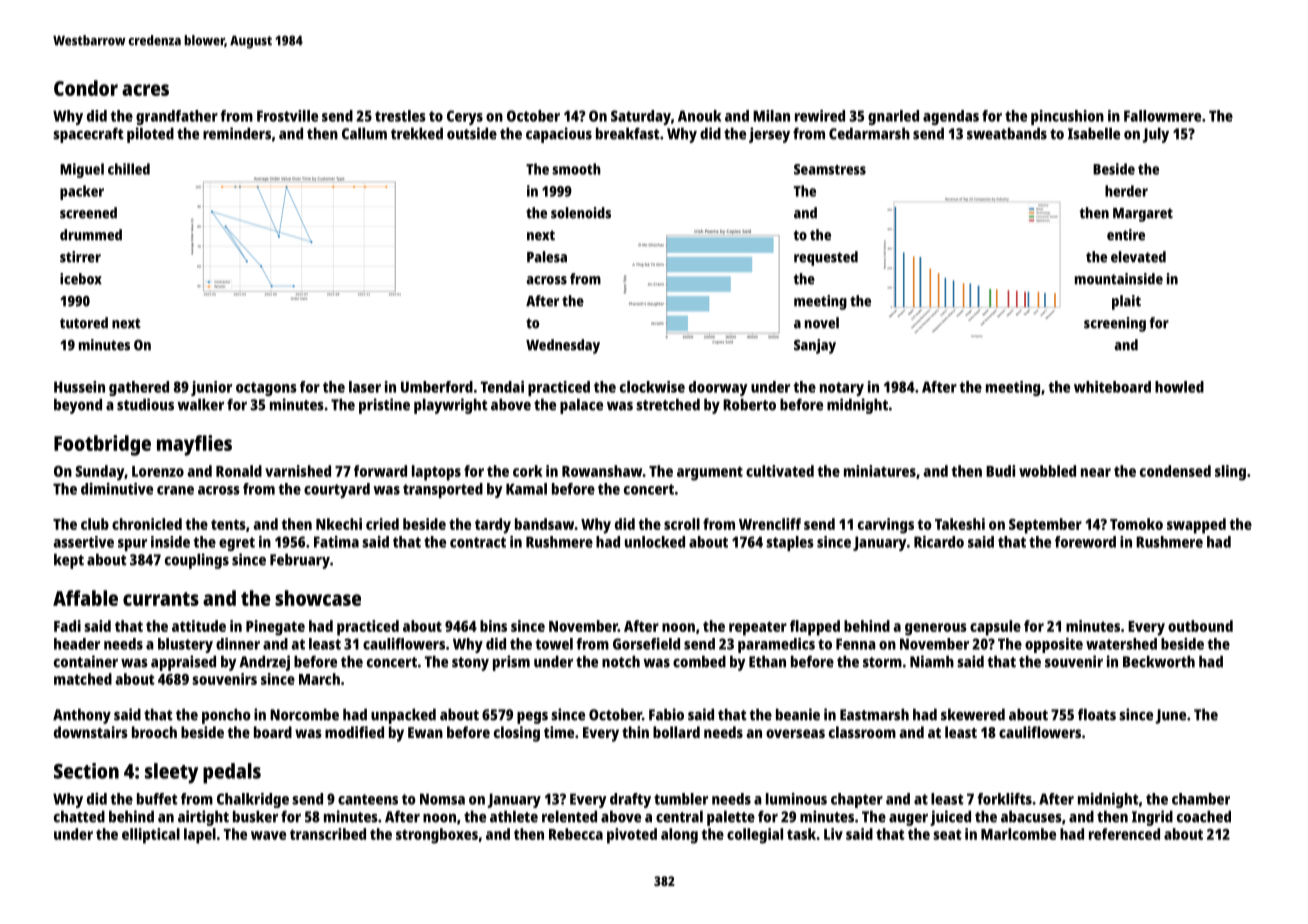  What do you see at coordinates (780, 471) in the screenshot?
I see `cultivated` at bounding box center [780, 471].
